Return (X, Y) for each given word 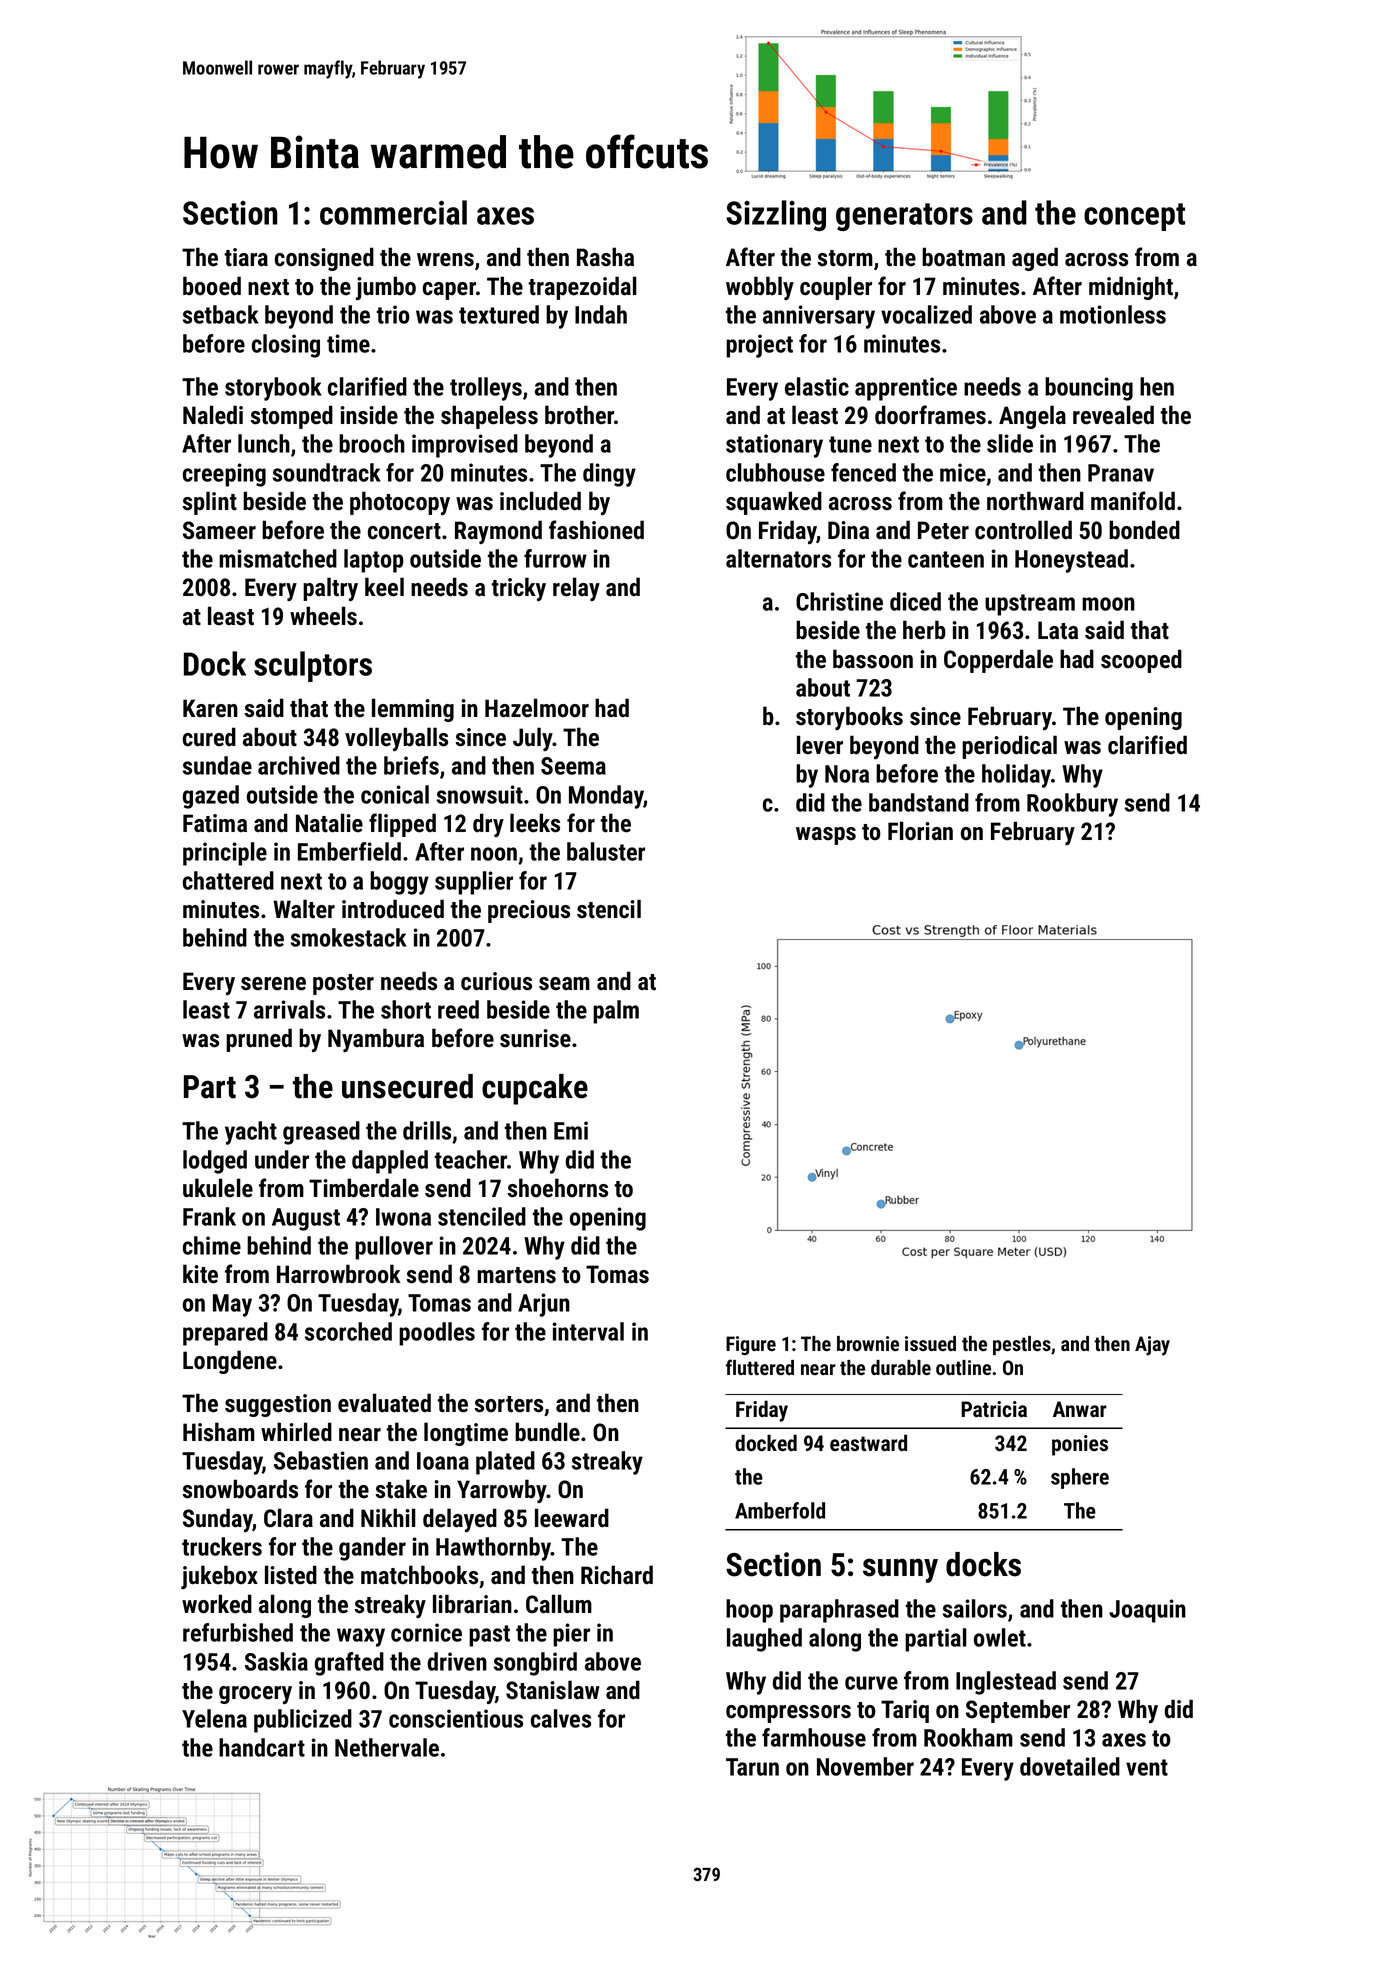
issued (930, 1343)
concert (404, 531)
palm (616, 1012)
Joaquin (1147, 1611)
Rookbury (1072, 805)
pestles (1022, 1345)
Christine (839, 601)
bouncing (1089, 389)
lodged (215, 1162)
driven (457, 1661)
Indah (601, 314)
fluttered (760, 1367)
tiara (246, 257)
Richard (617, 1575)
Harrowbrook (339, 1274)
